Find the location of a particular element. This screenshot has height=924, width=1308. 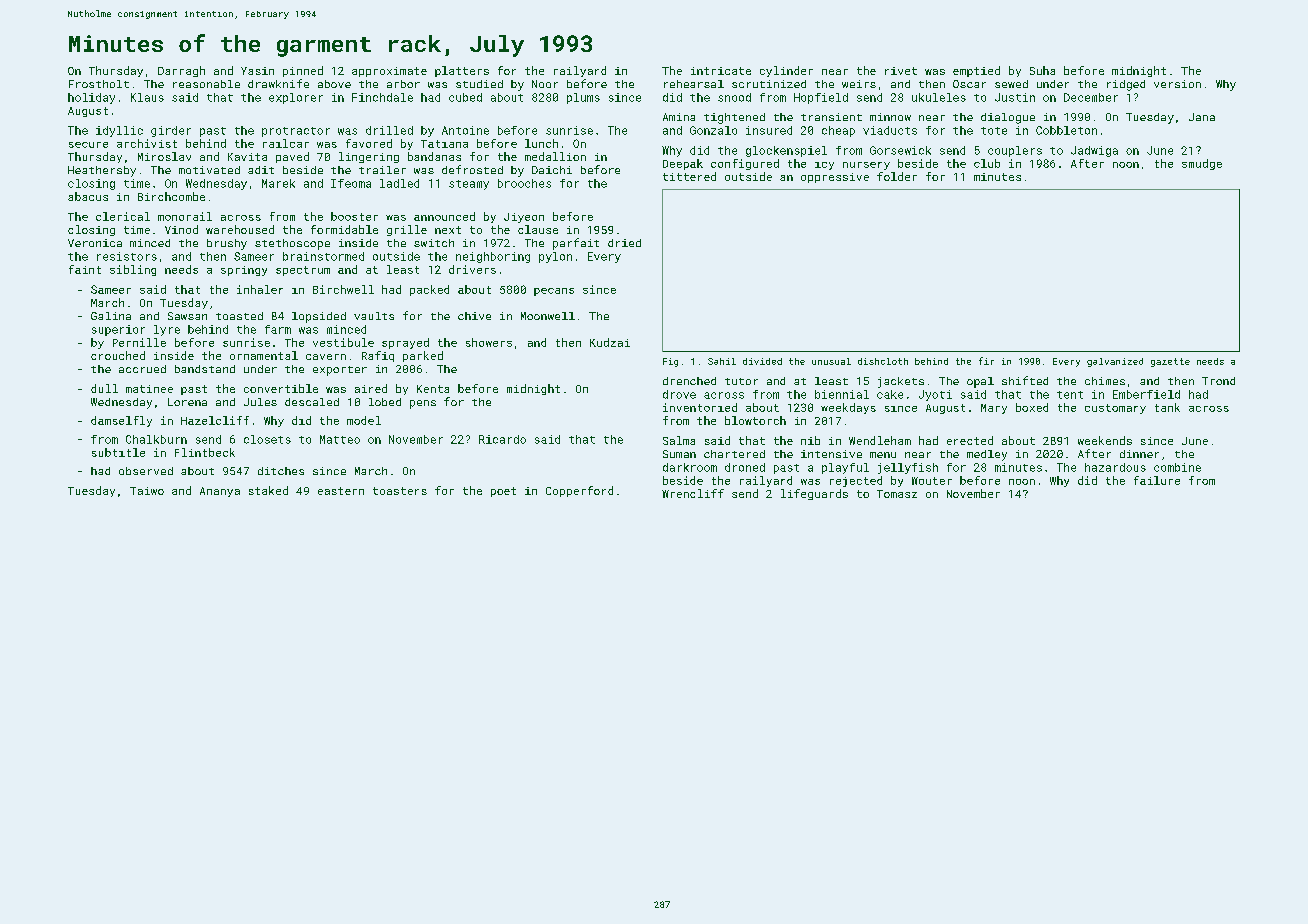

failure is located at coordinates (1157, 480).
